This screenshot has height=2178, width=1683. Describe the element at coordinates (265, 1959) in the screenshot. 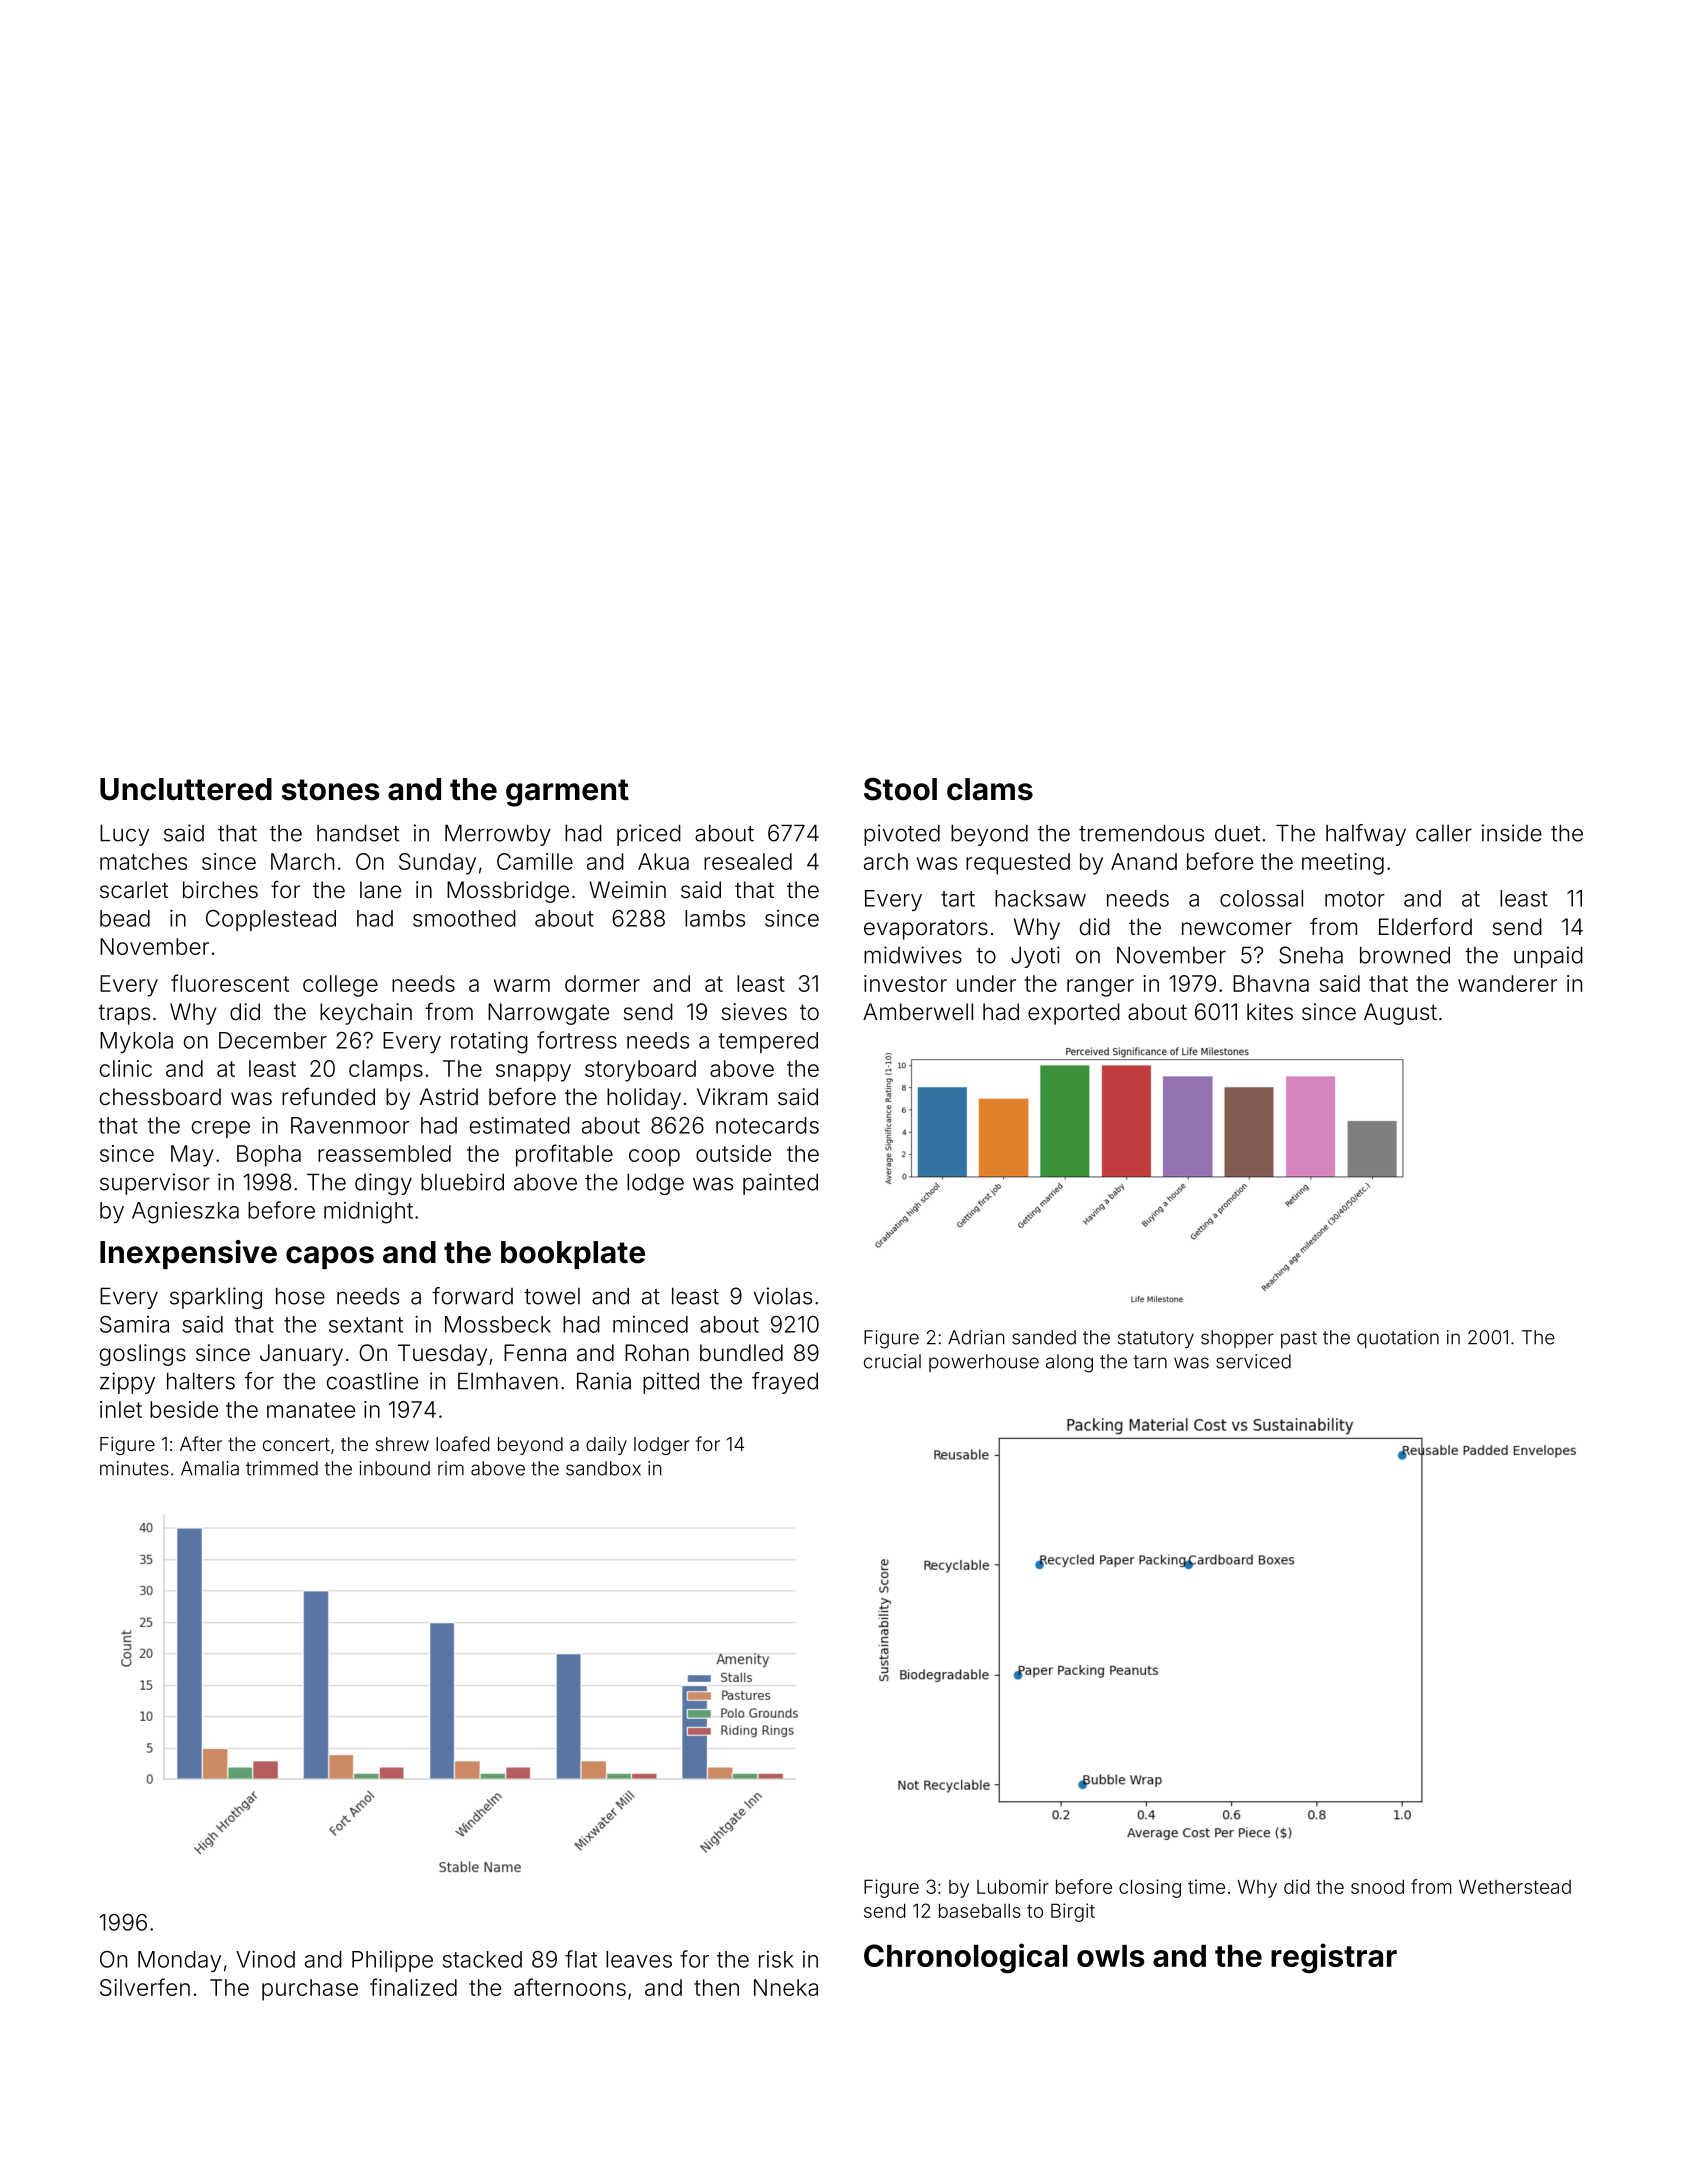

I see `Vinod` at that location.
